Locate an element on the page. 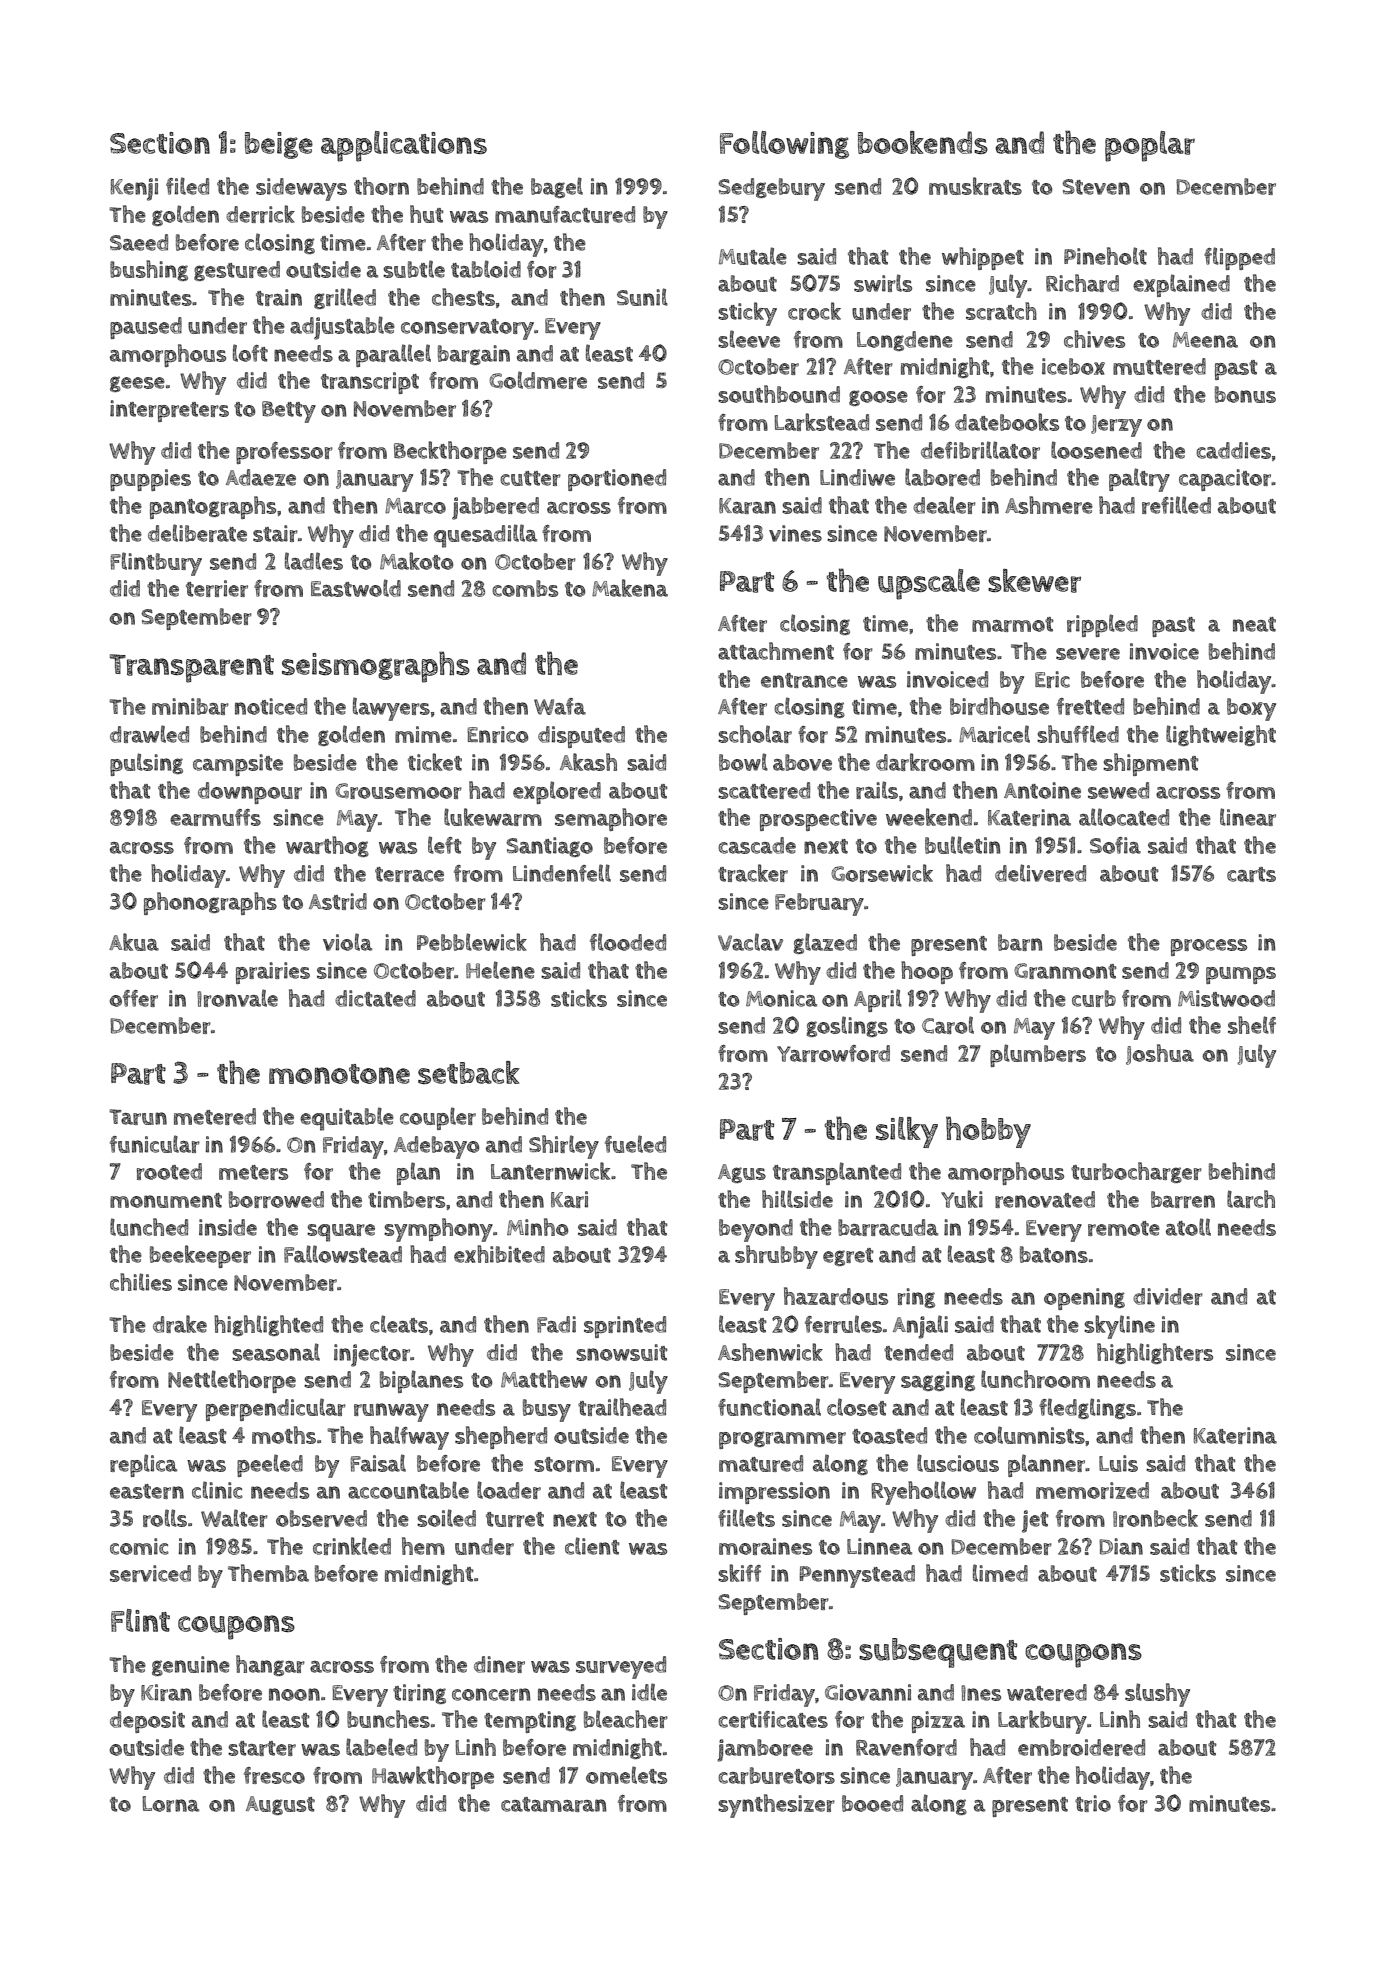  Ryehollow is located at coordinates (923, 1493).
